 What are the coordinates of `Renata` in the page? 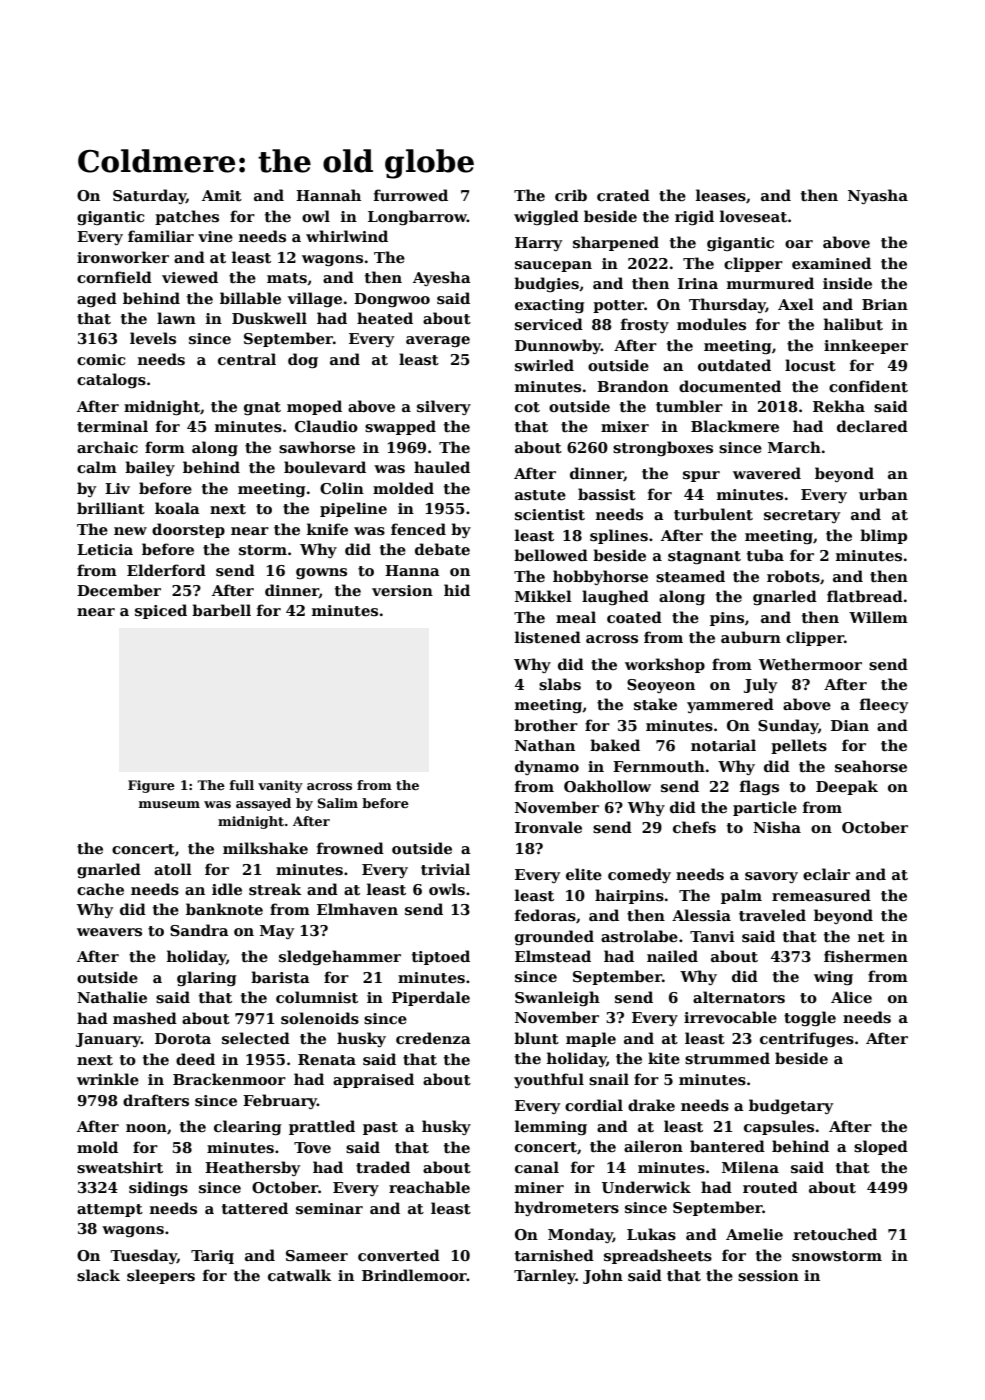 It's located at (327, 1059).
